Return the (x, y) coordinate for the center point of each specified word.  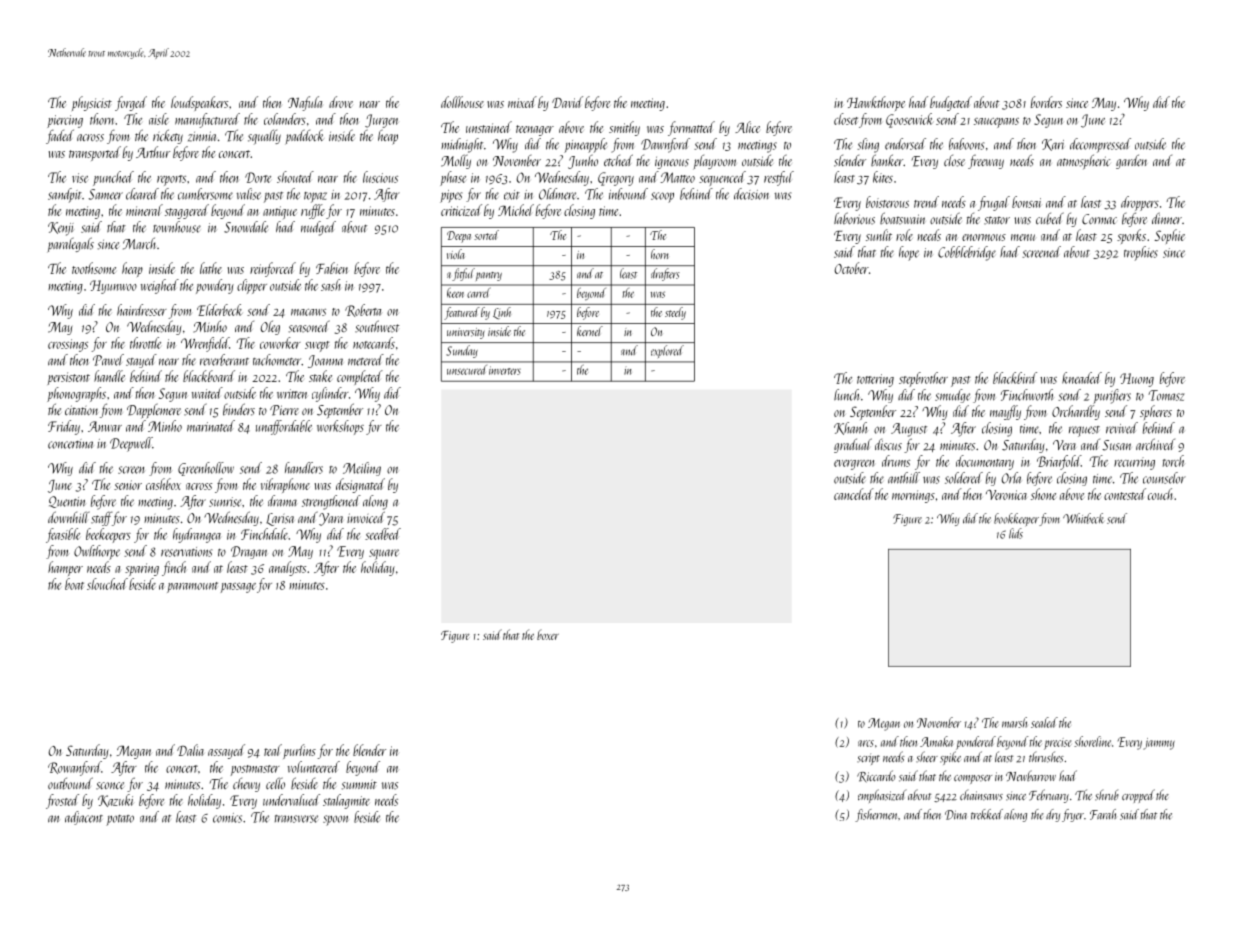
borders (1046, 102)
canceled (854, 494)
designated (360, 485)
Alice (747, 127)
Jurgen (382, 121)
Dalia (190, 750)
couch (1160, 494)
